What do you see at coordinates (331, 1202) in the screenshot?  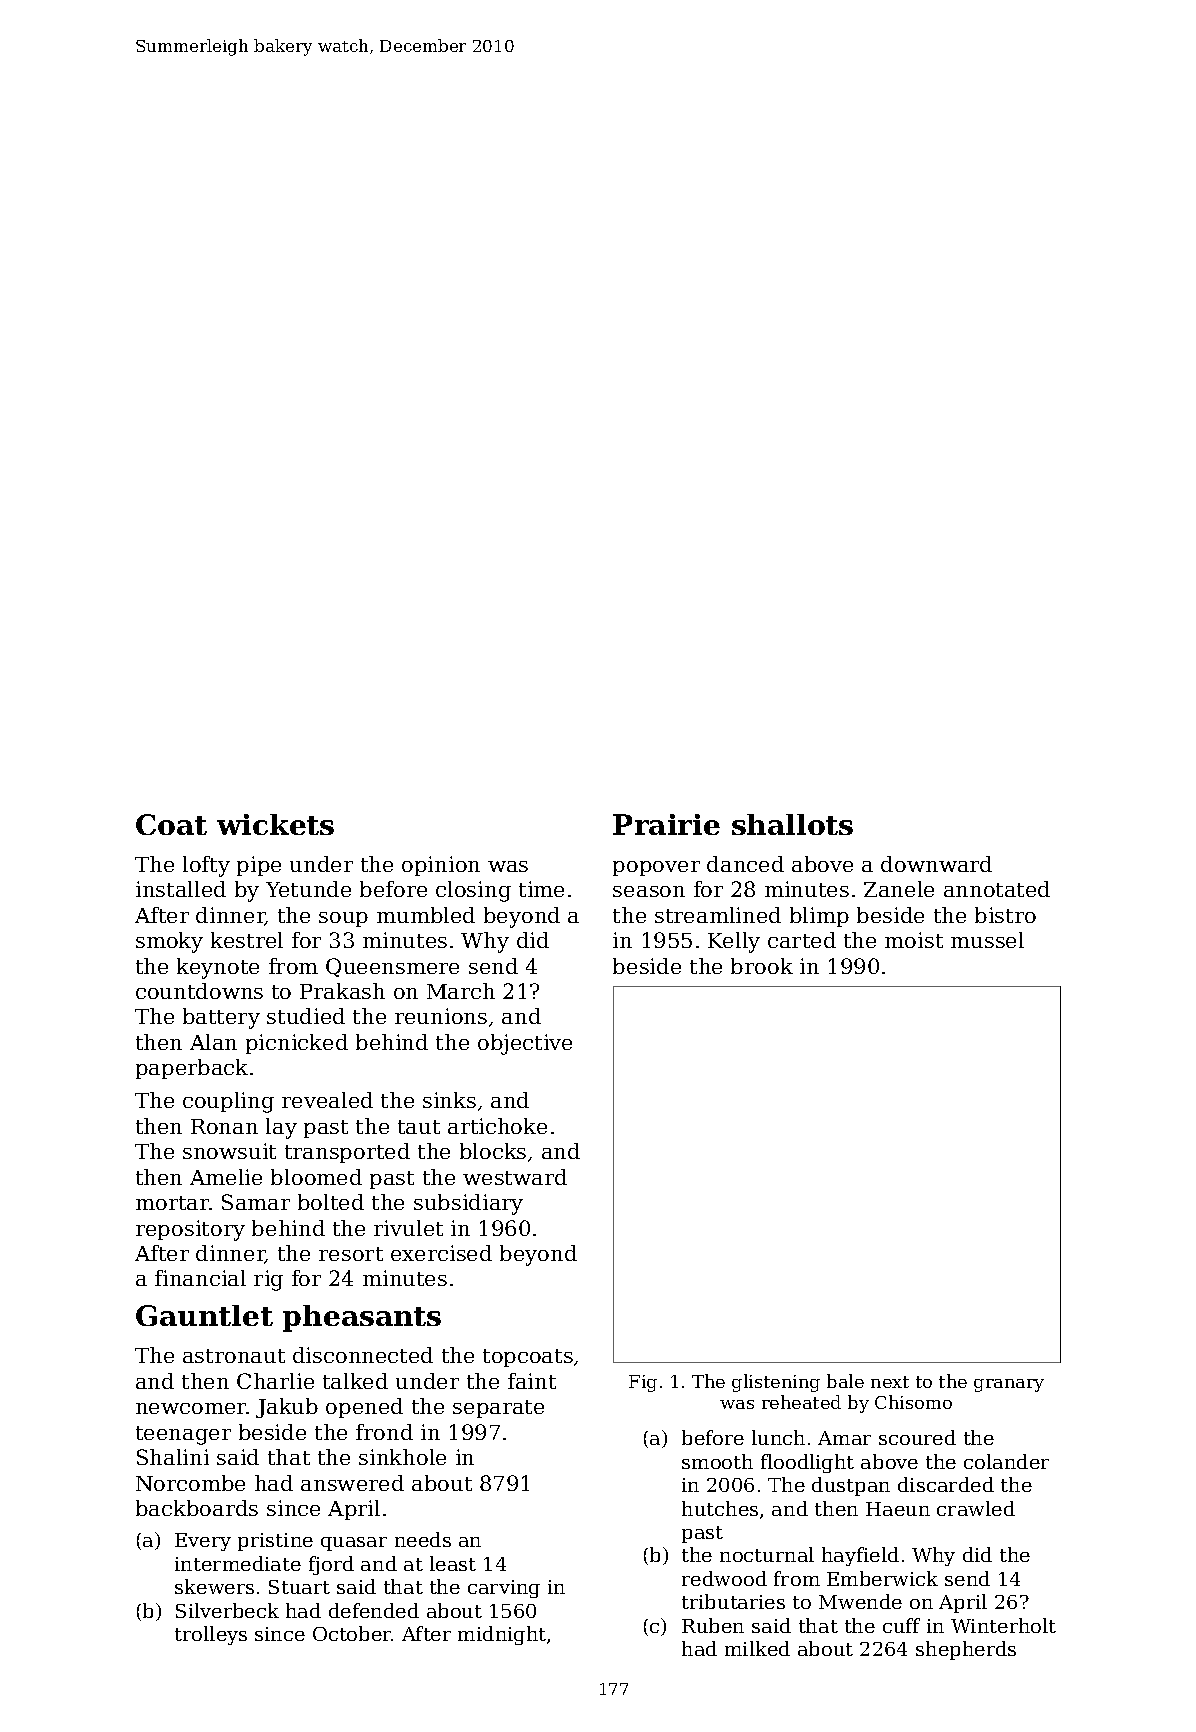 I see `bolted` at bounding box center [331, 1202].
